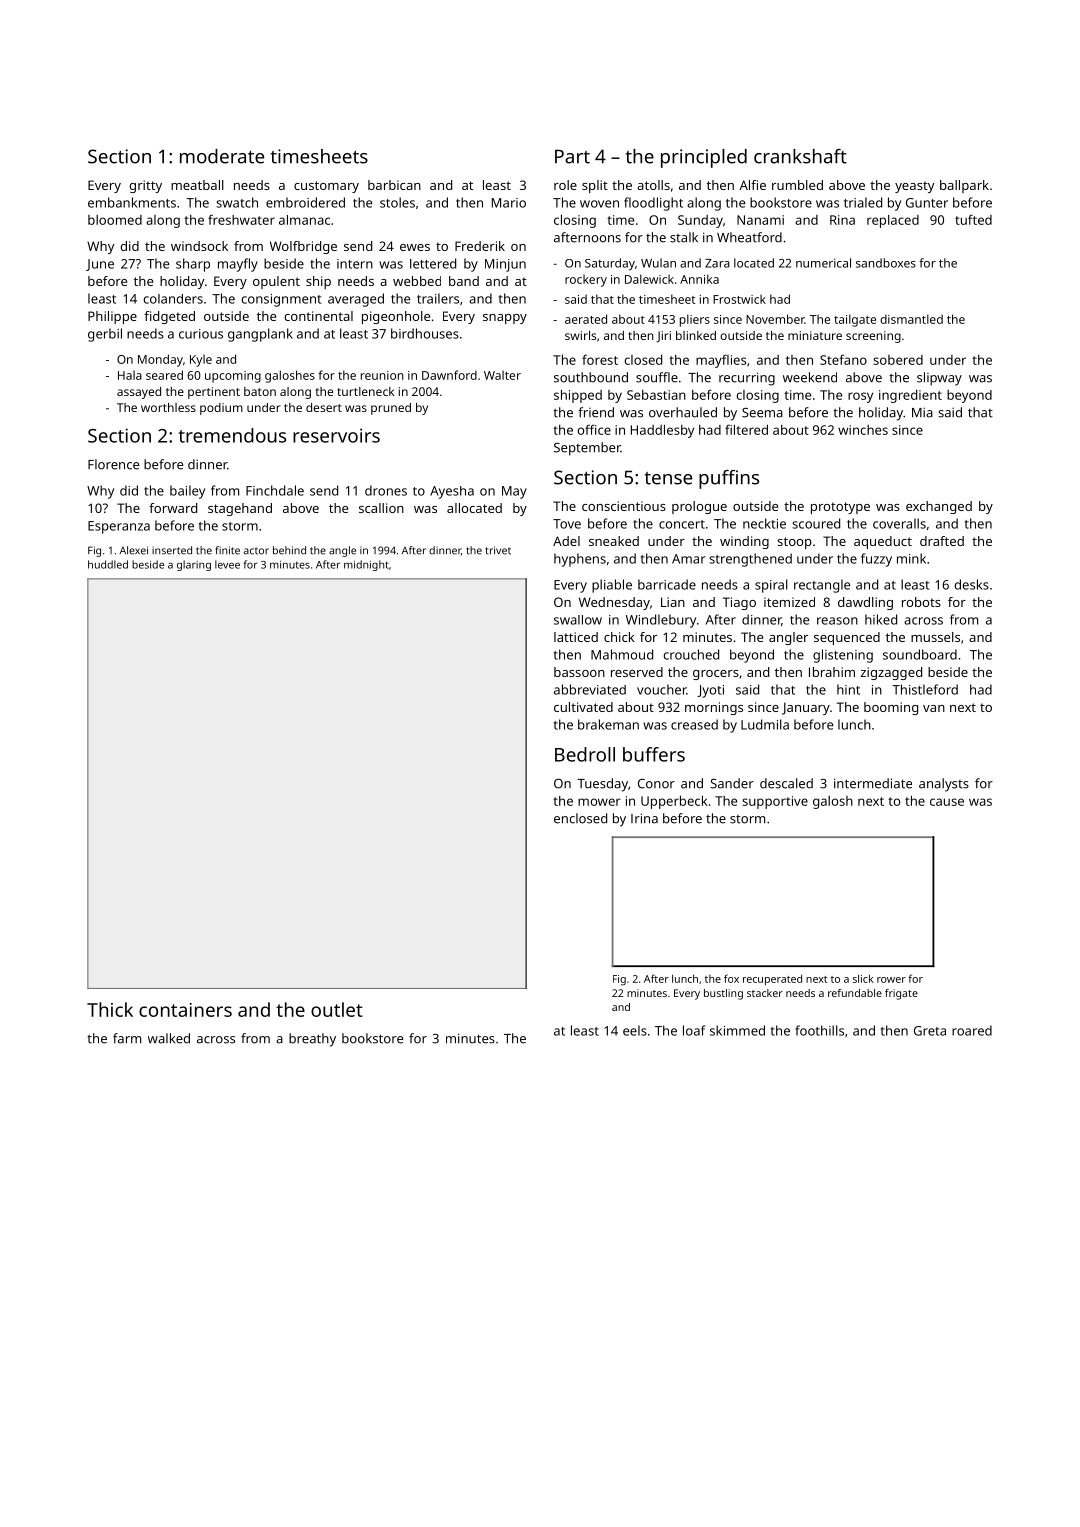 The height and width of the screenshot is (1527, 1080). What do you see at coordinates (658, 263) in the screenshot?
I see `Wulan` at bounding box center [658, 263].
